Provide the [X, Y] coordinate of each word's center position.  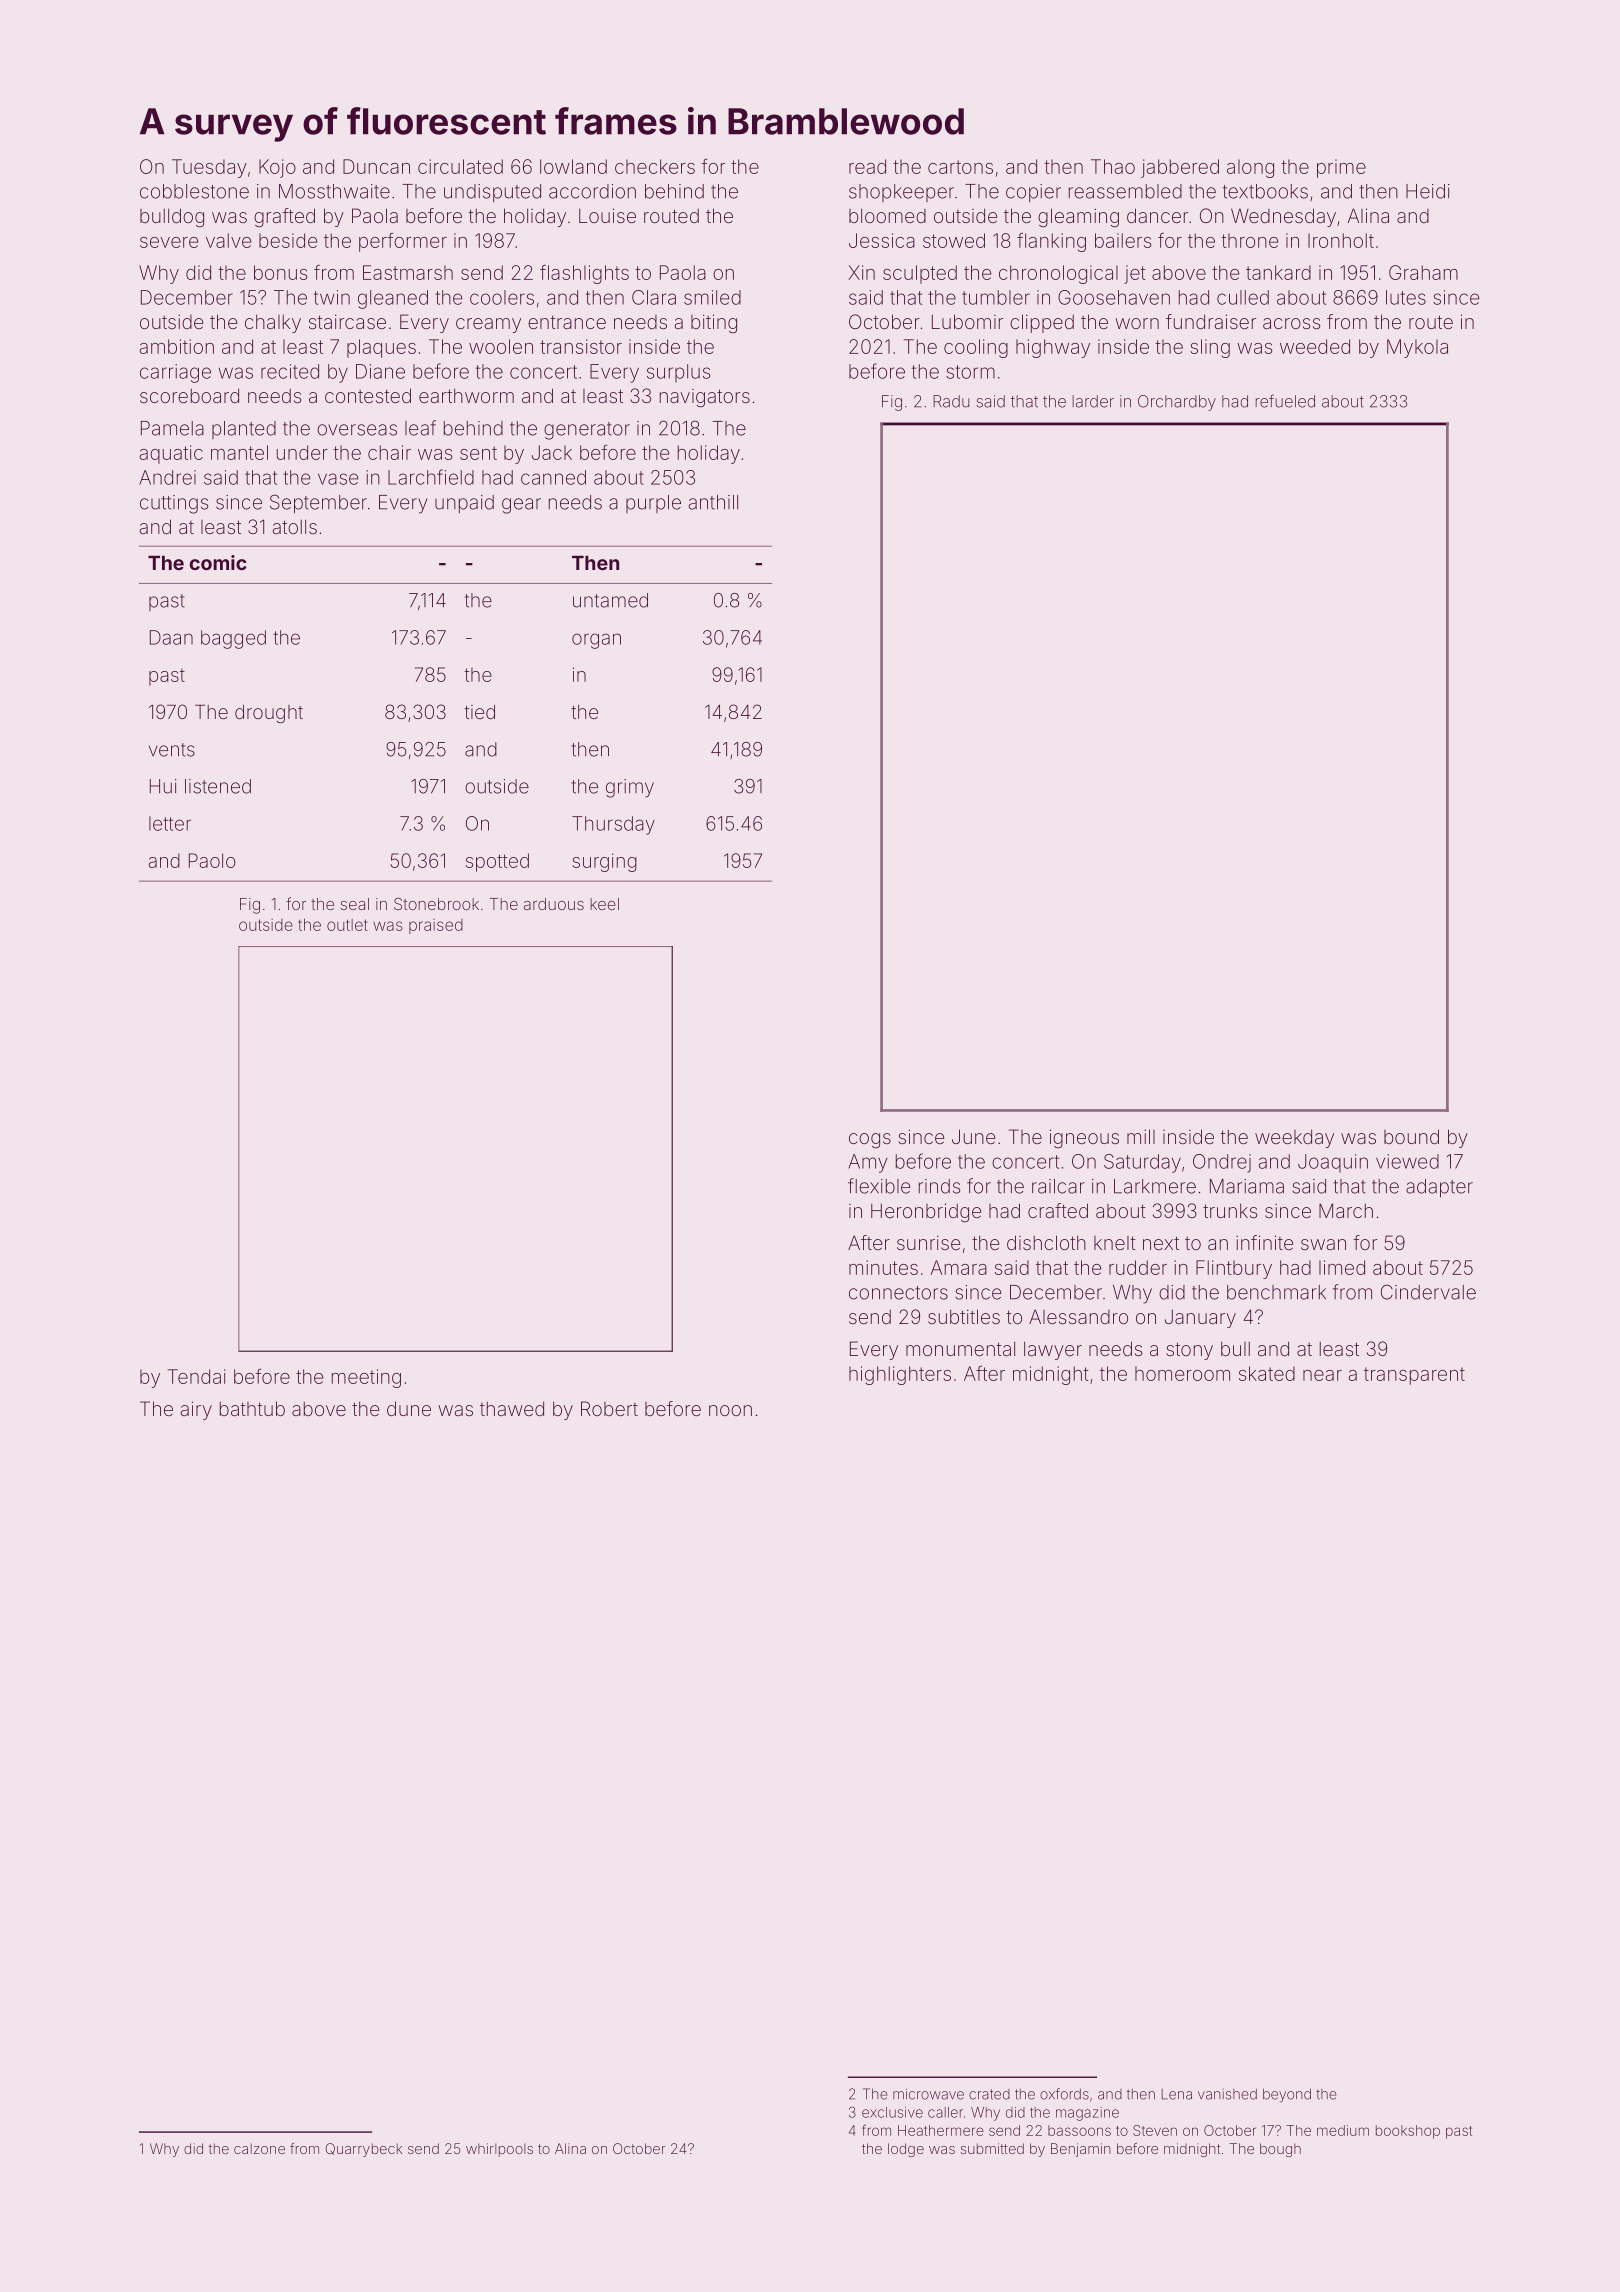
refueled [1285, 401]
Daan [171, 637]
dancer [1157, 215]
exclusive [892, 2112]
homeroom [1182, 1373]
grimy [630, 788]
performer [403, 242]
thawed [512, 1408]
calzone [259, 2148]
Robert [609, 1408]
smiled [712, 297]
